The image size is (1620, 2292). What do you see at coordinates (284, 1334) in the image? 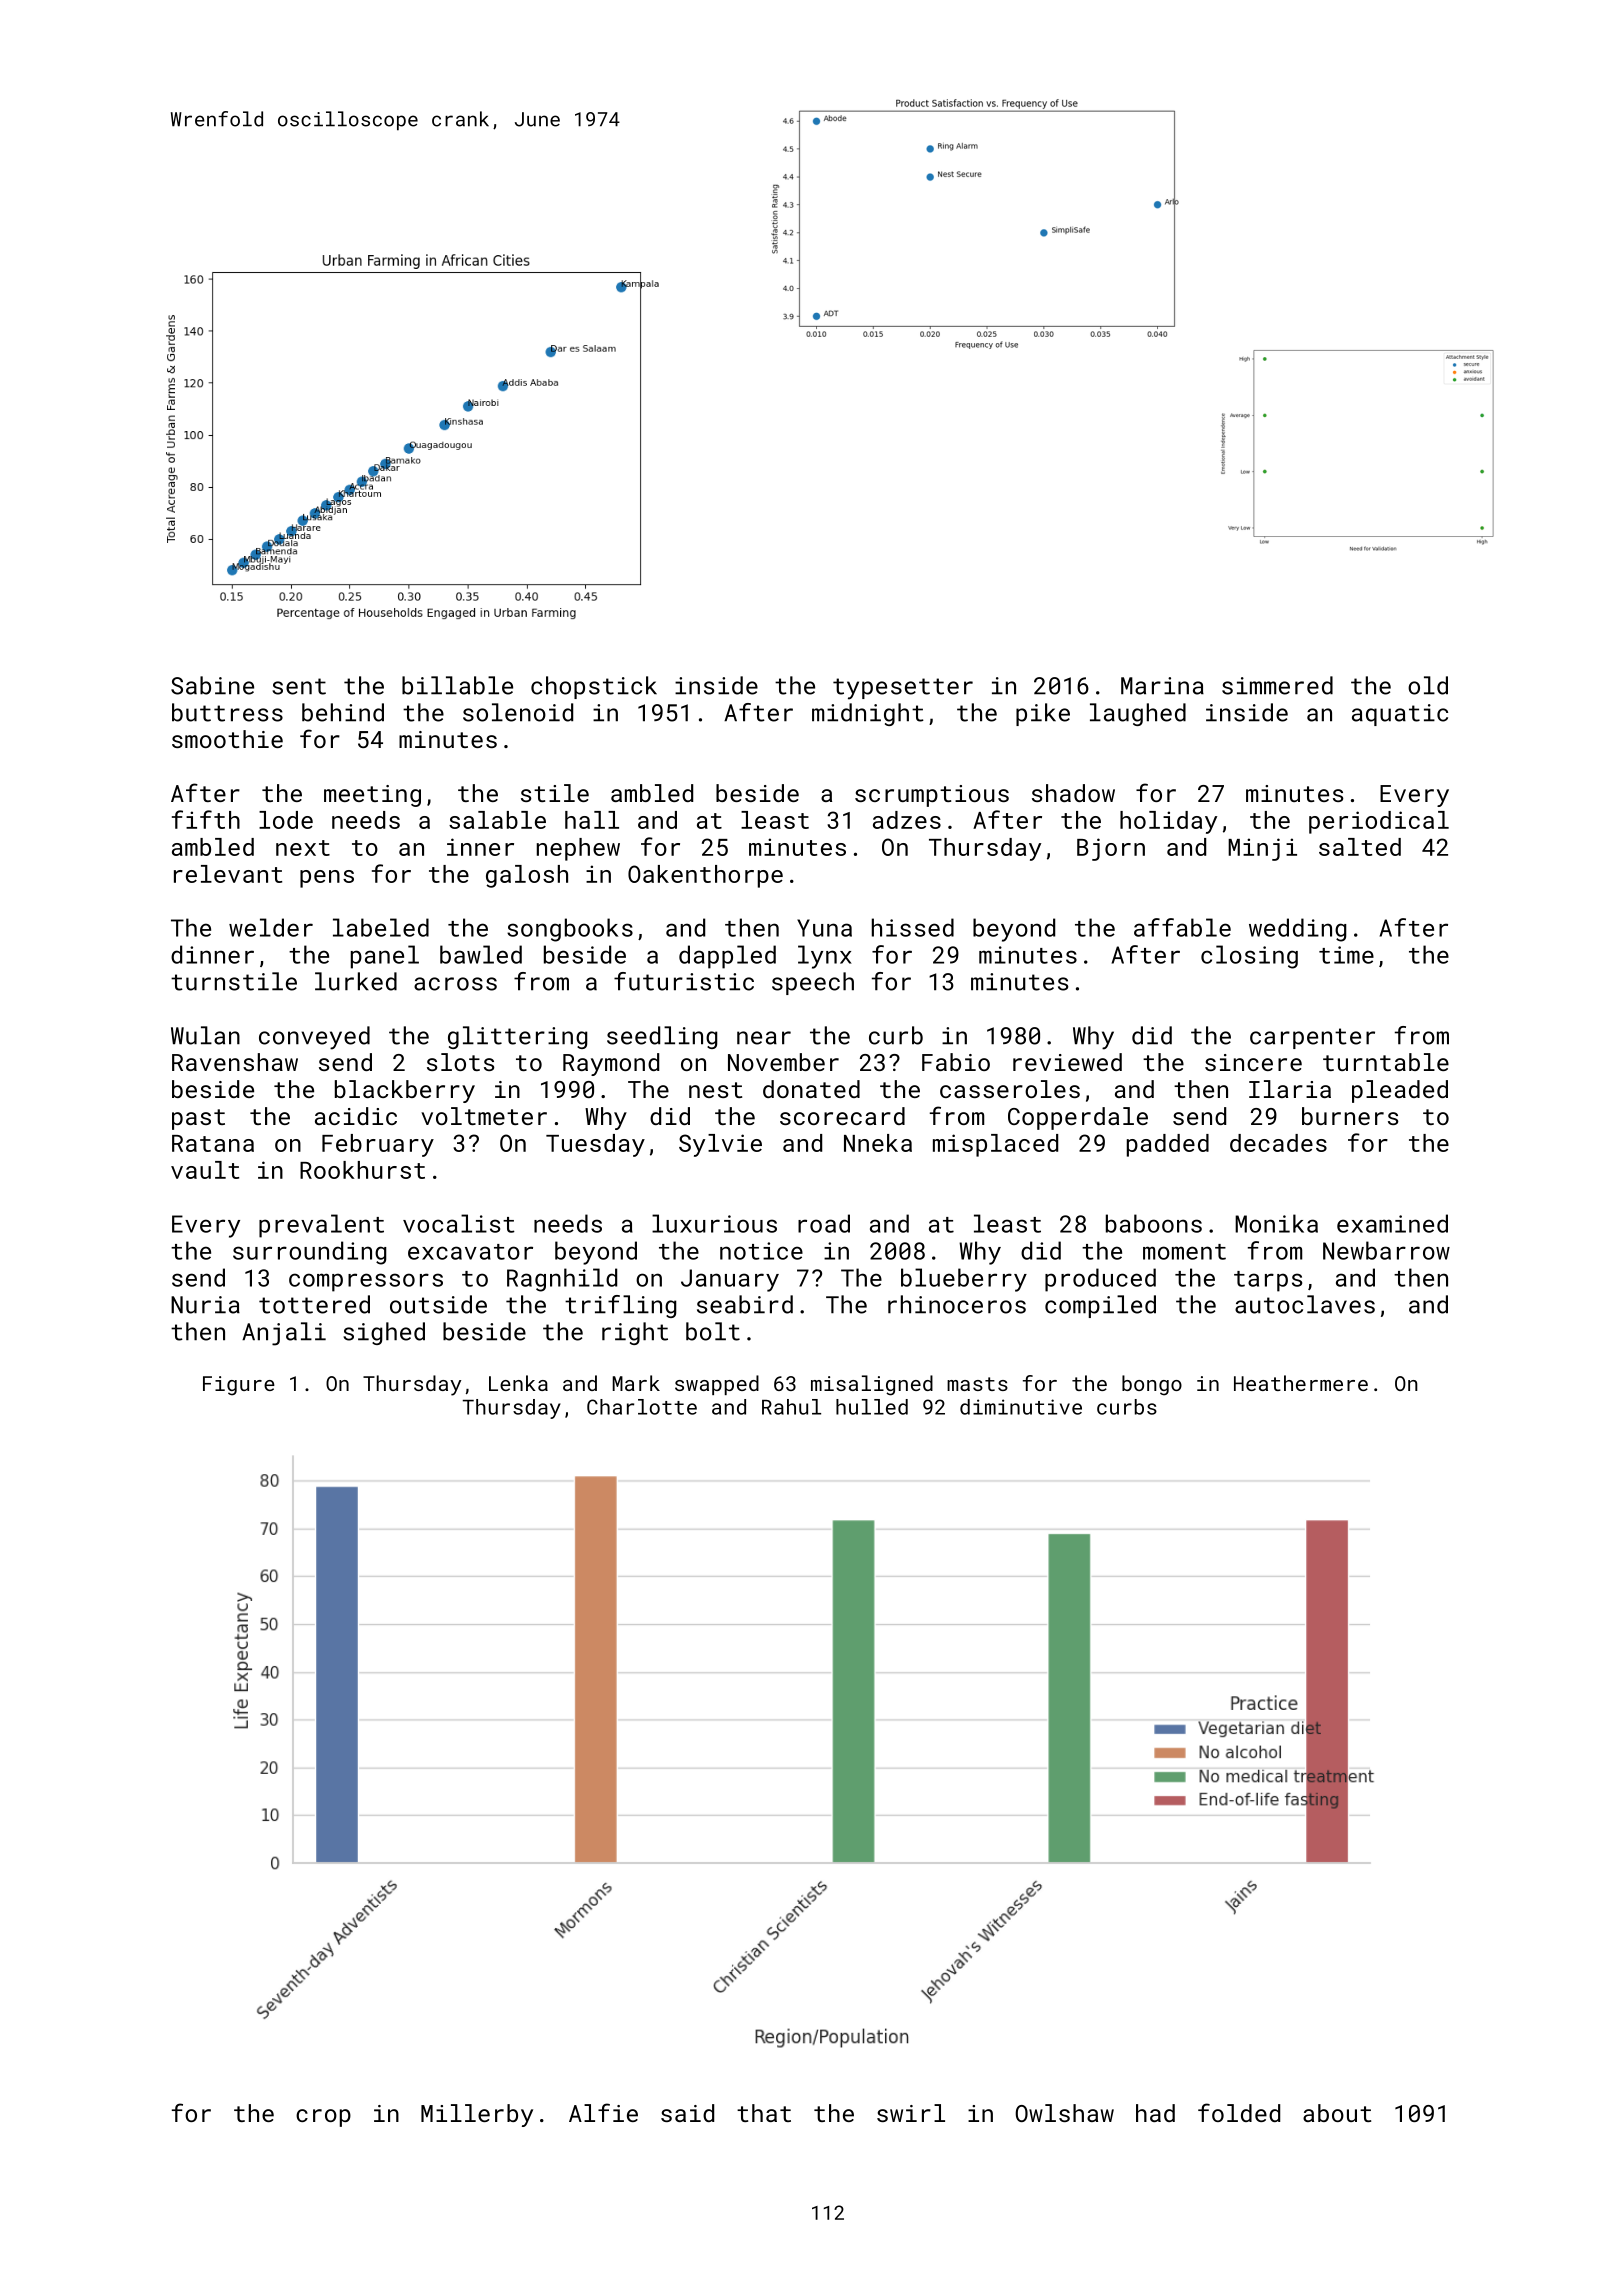
I see `Anjali` at bounding box center [284, 1334].
